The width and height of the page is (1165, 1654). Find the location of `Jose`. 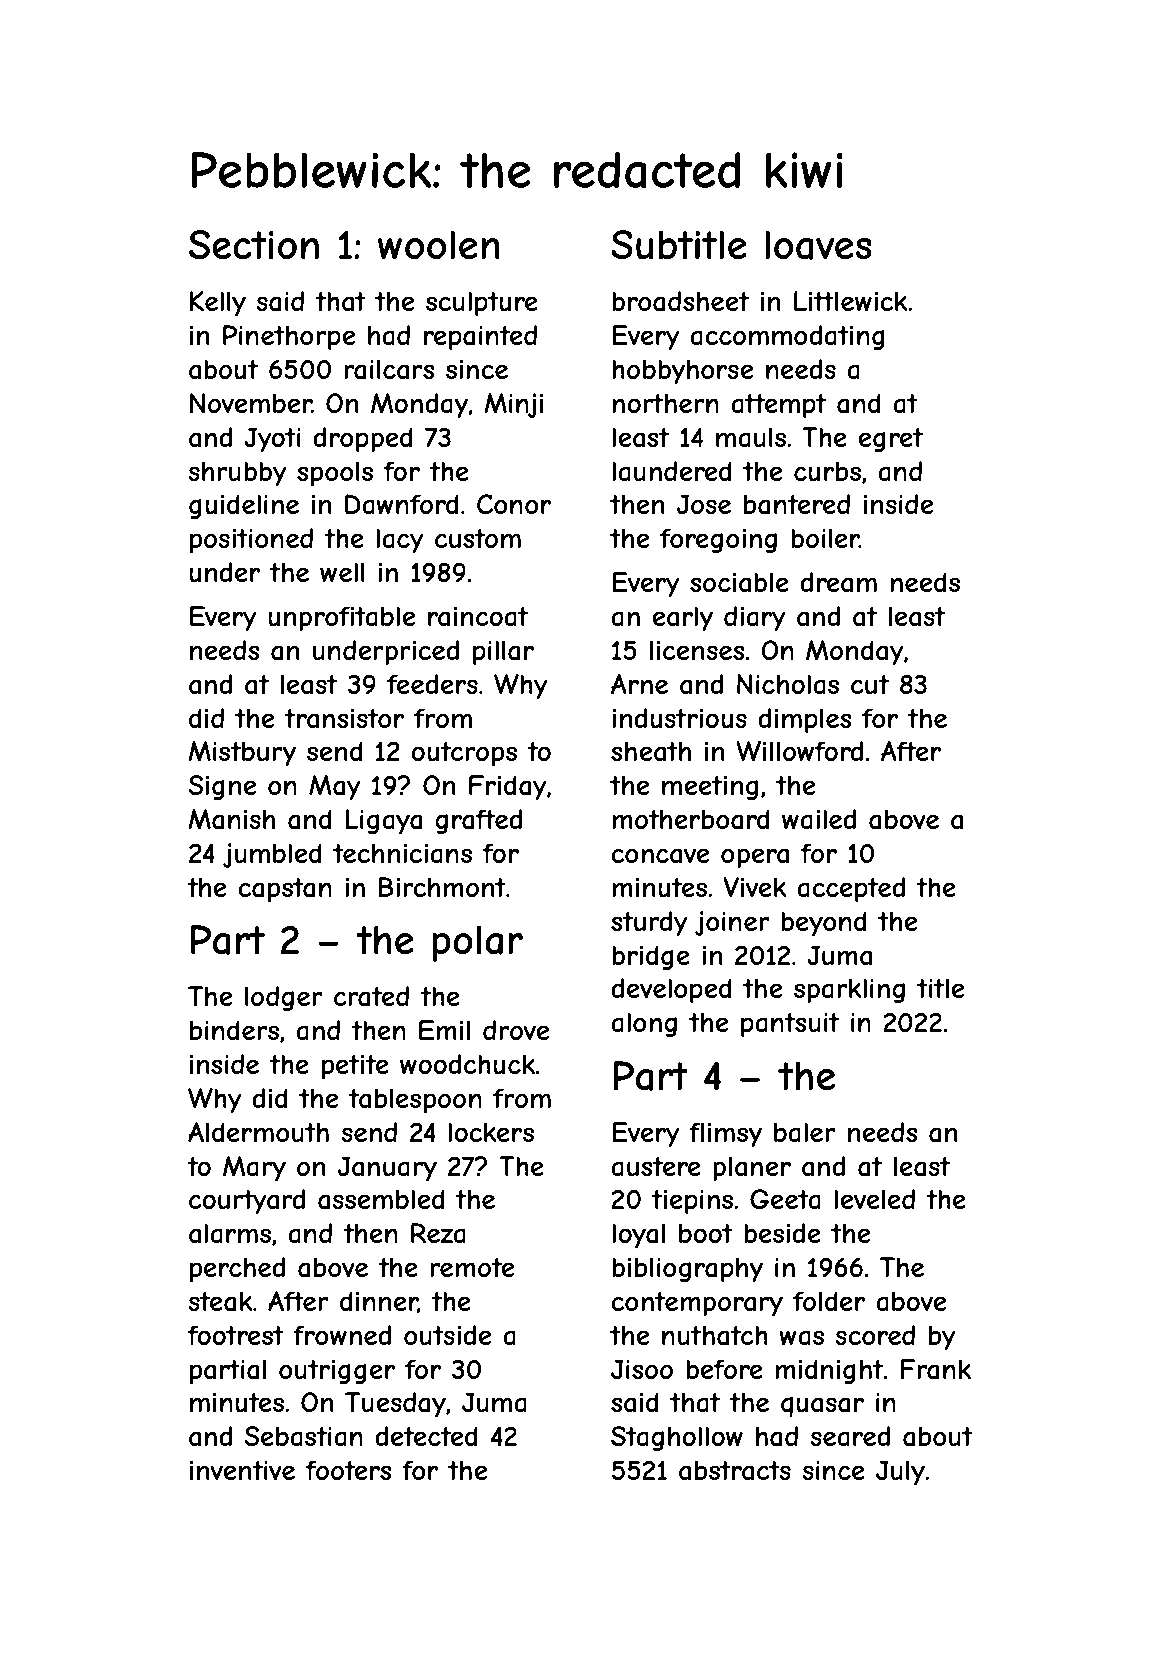

Jose is located at coordinates (704, 504).
